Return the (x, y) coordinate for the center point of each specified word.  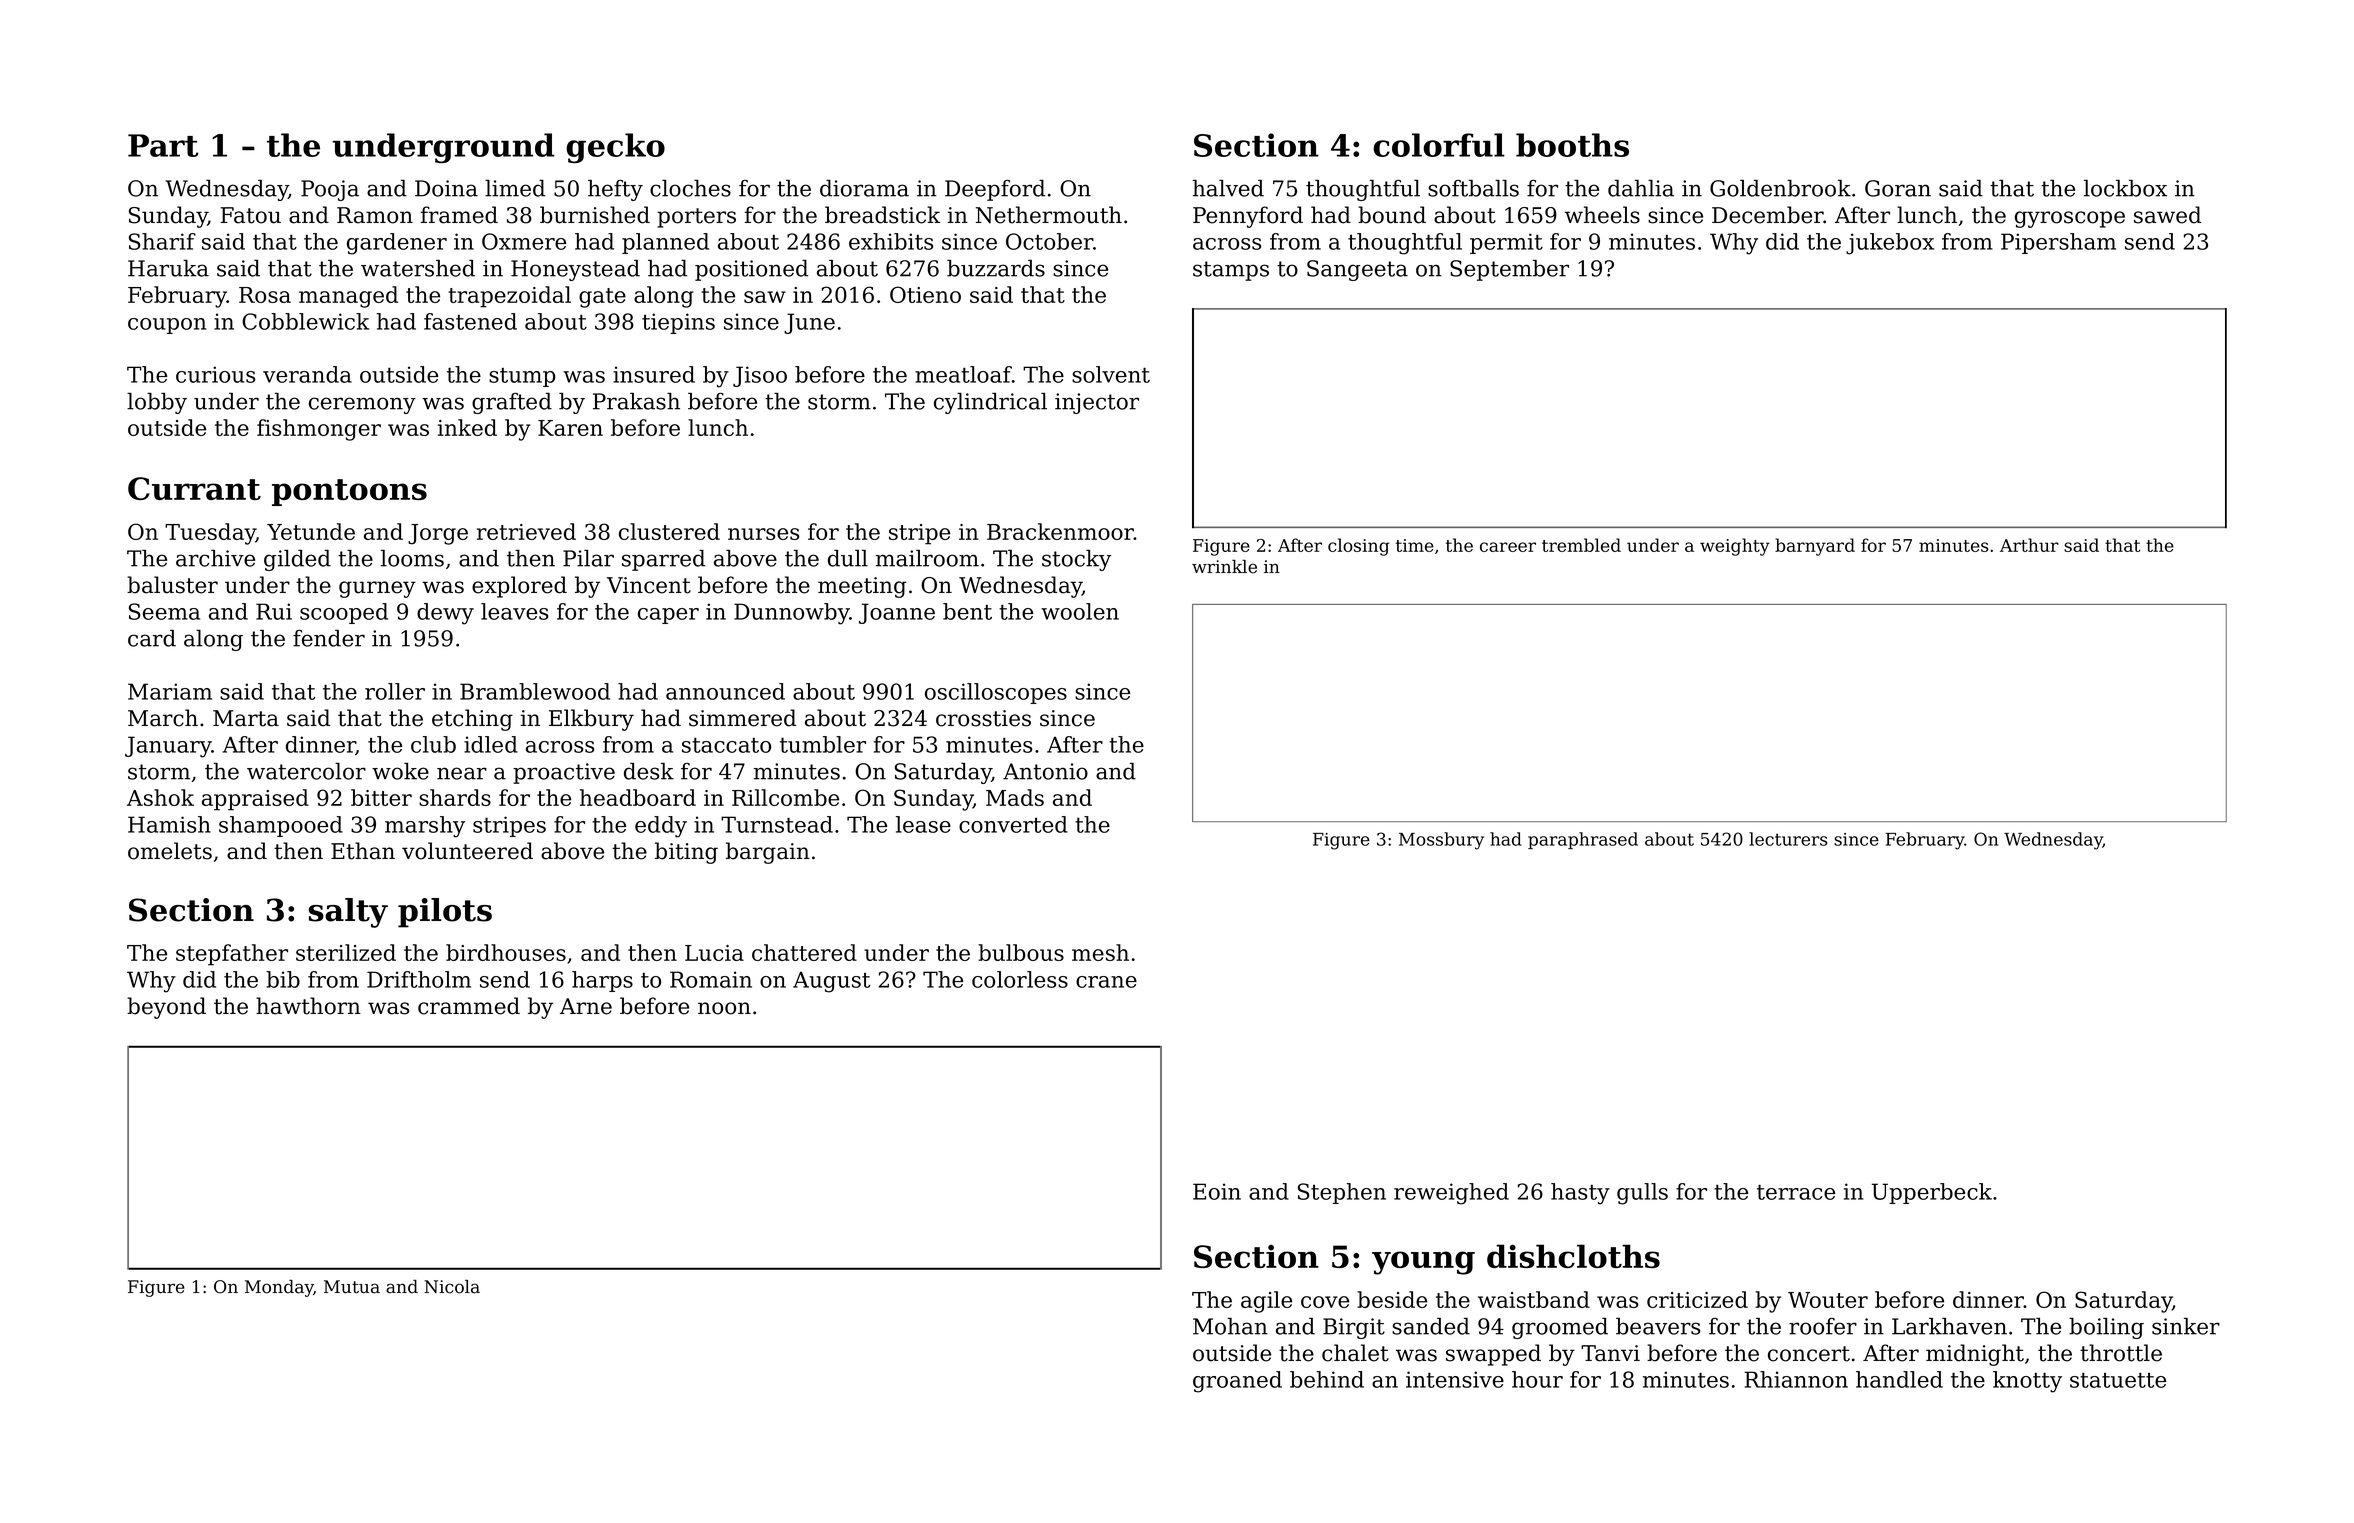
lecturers (1788, 839)
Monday (279, 1288)
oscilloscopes (996, 693)
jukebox (1890, 244)
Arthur (2029, 545)
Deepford (995, 190)
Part (163, 145)
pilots (445, 913)
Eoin (1217, 1191)
